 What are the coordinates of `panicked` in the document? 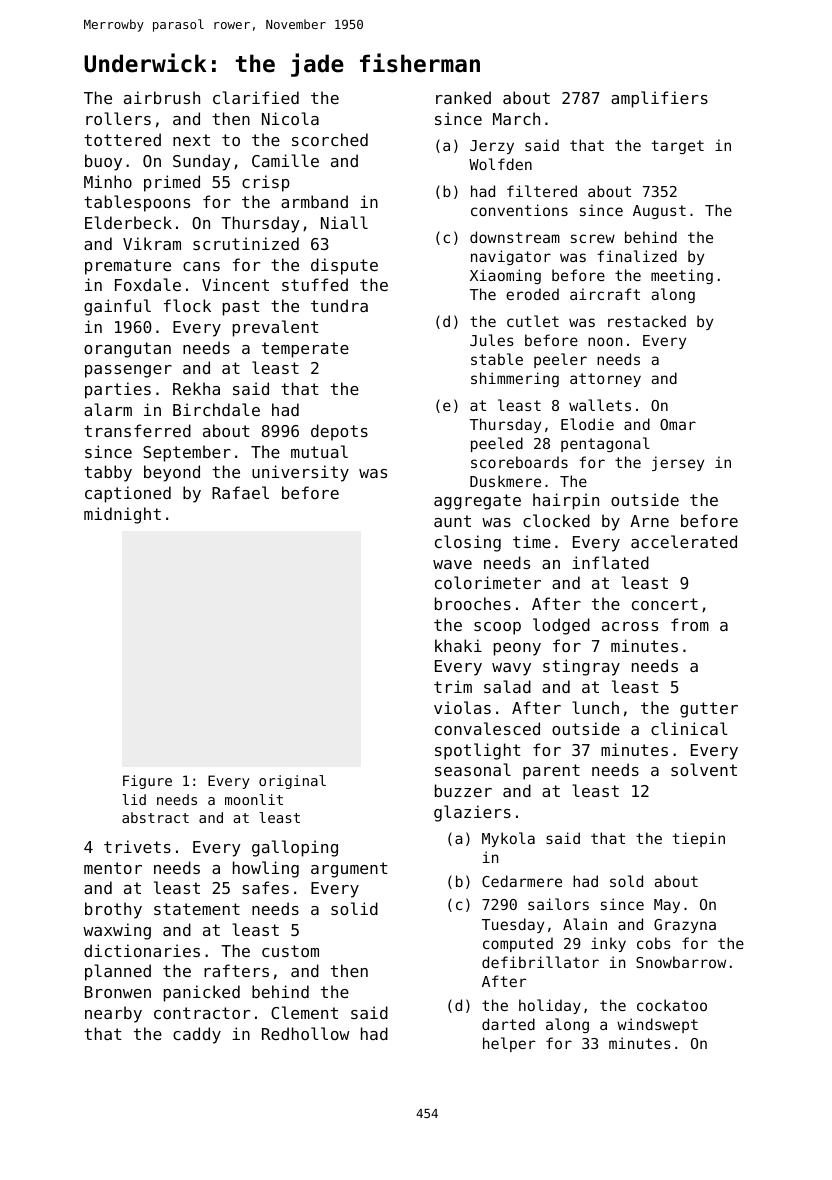 It's located at (202, 993).
